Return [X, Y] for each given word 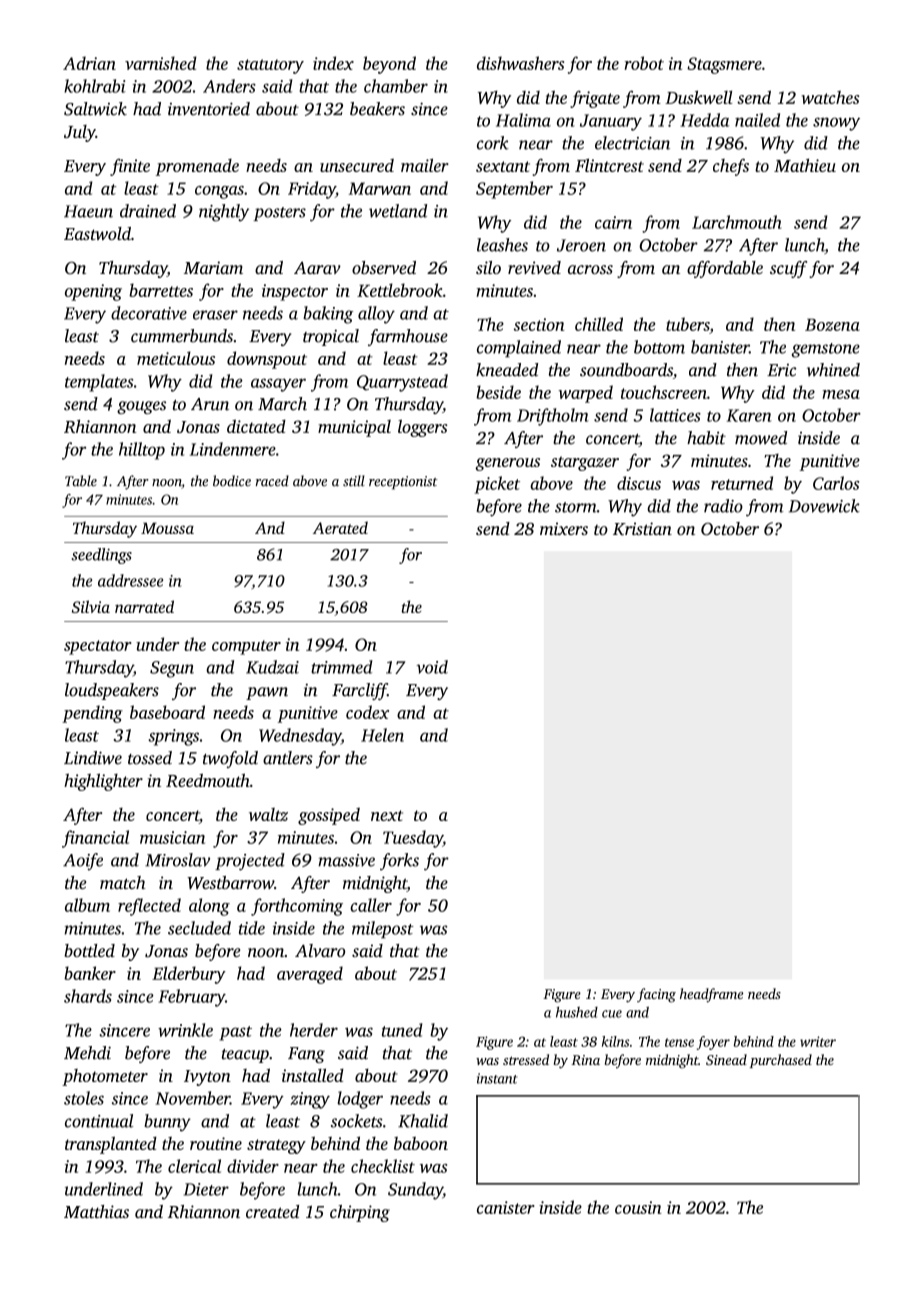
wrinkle [185, 1030]
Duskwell [698, 97]
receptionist [403, 483]
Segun [172, 669]
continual [99, 1121]
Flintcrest [609, 165]
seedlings [102, 556]
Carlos [836, 483]
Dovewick [824, 506]
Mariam [213, 267]
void [432, 667]
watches [830, 97]
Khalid [423, 1121]
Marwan [380, 188]
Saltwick [95, 109]
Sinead [726, 1059]
